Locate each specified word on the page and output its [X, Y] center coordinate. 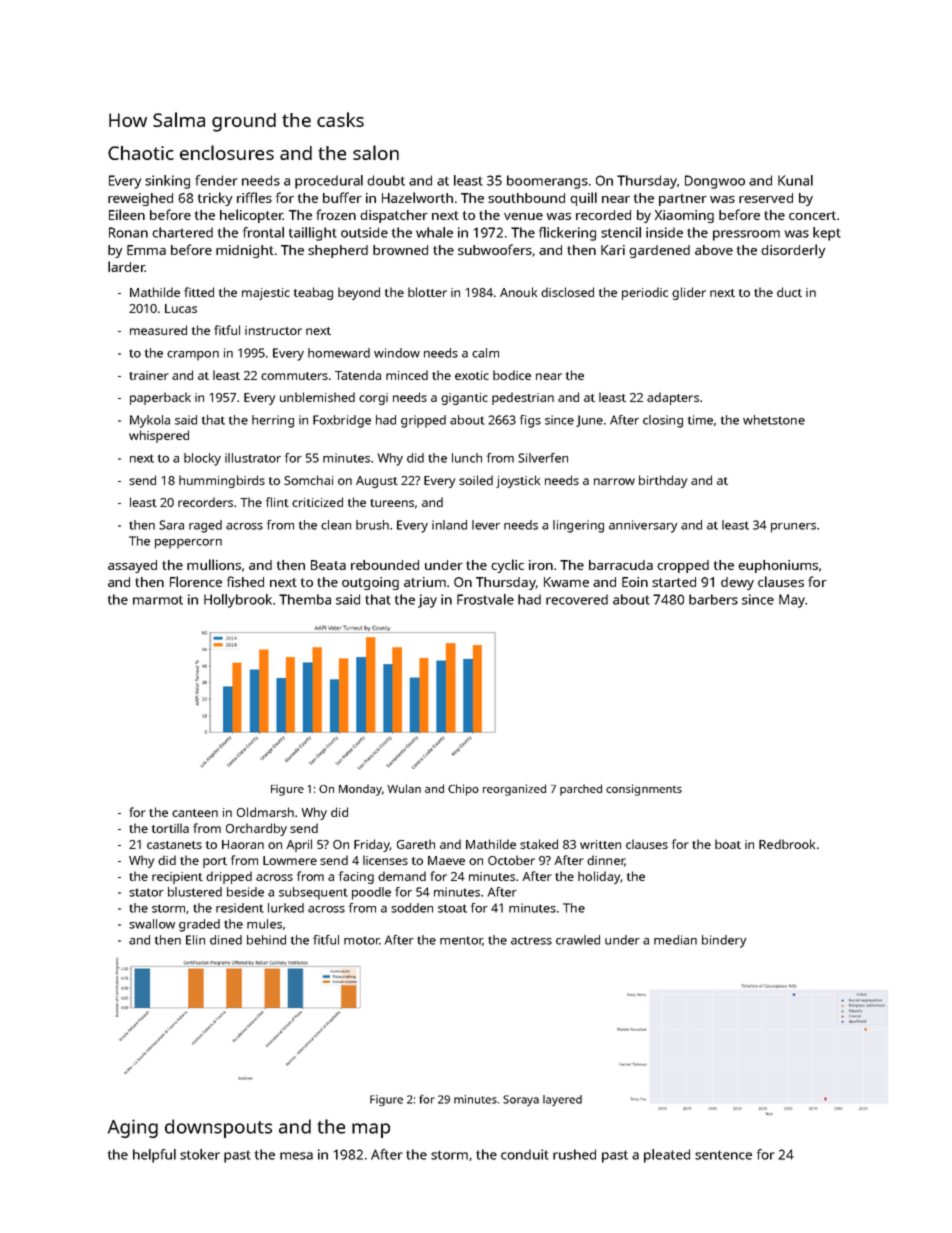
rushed [574, 1154]
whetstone [774, 420]
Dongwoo [715, 182]
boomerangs [547, 182]
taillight [313, 234]
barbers [713, 599]
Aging [133, 1128]
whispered [159, 436]
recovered [577, 599]
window [397, 353]
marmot [158, 600]
